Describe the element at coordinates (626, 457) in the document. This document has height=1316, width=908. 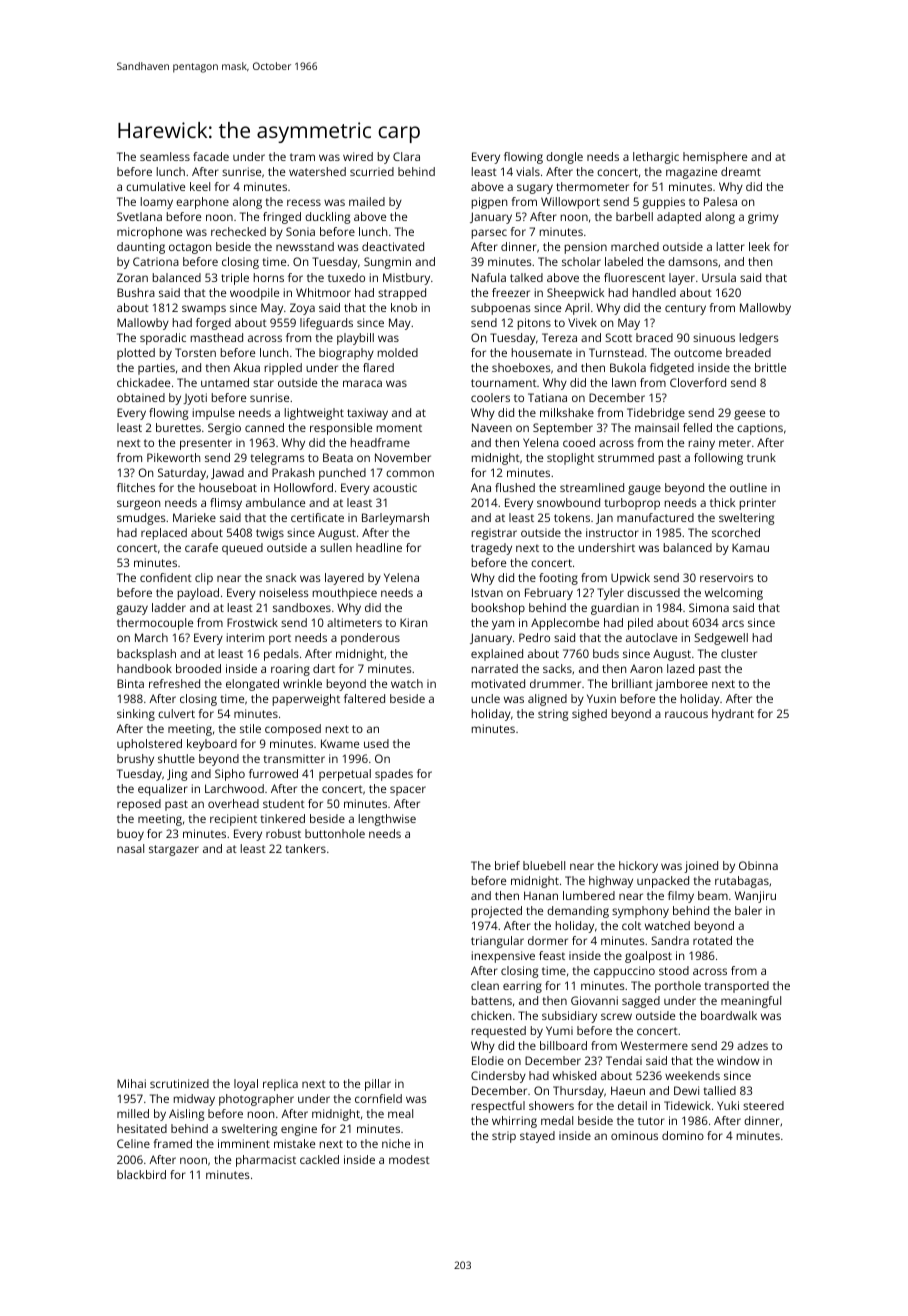
I see `strummed` at that location.
